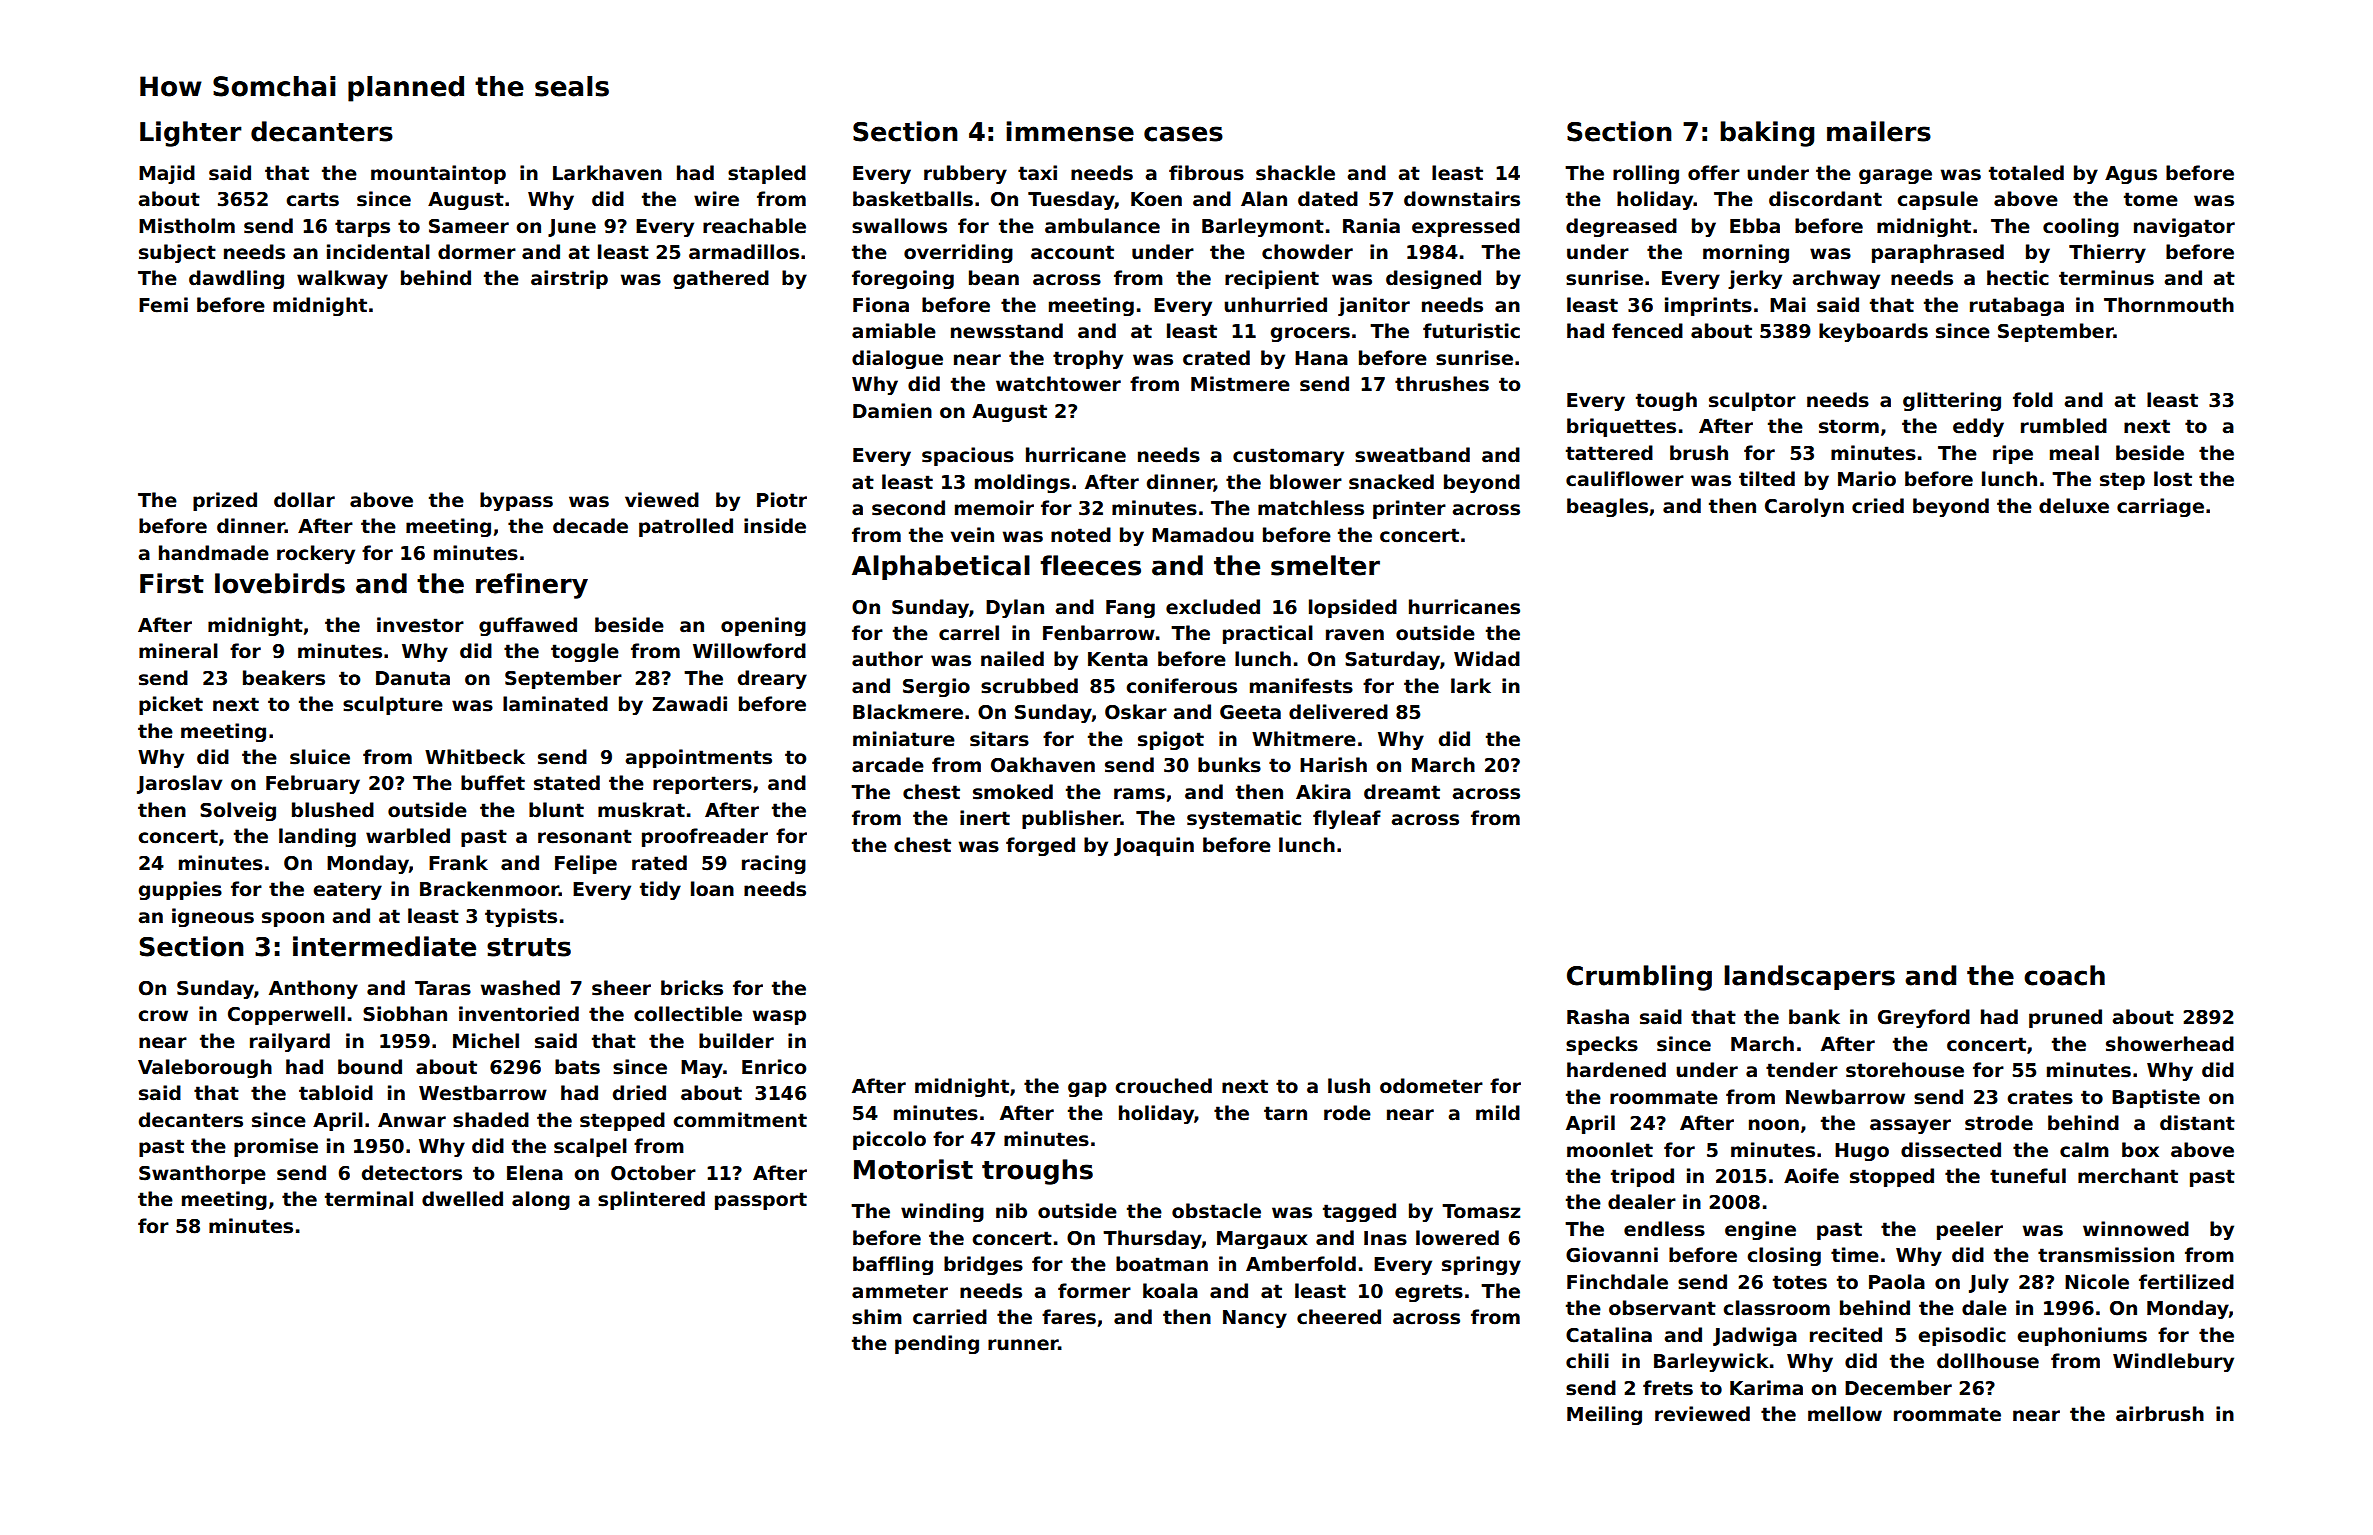 The width and height of the screenshot is (2373, 1535). Describe the element at coordinates (191, 134) in the screenshot. I see `Lighter` at that location.
